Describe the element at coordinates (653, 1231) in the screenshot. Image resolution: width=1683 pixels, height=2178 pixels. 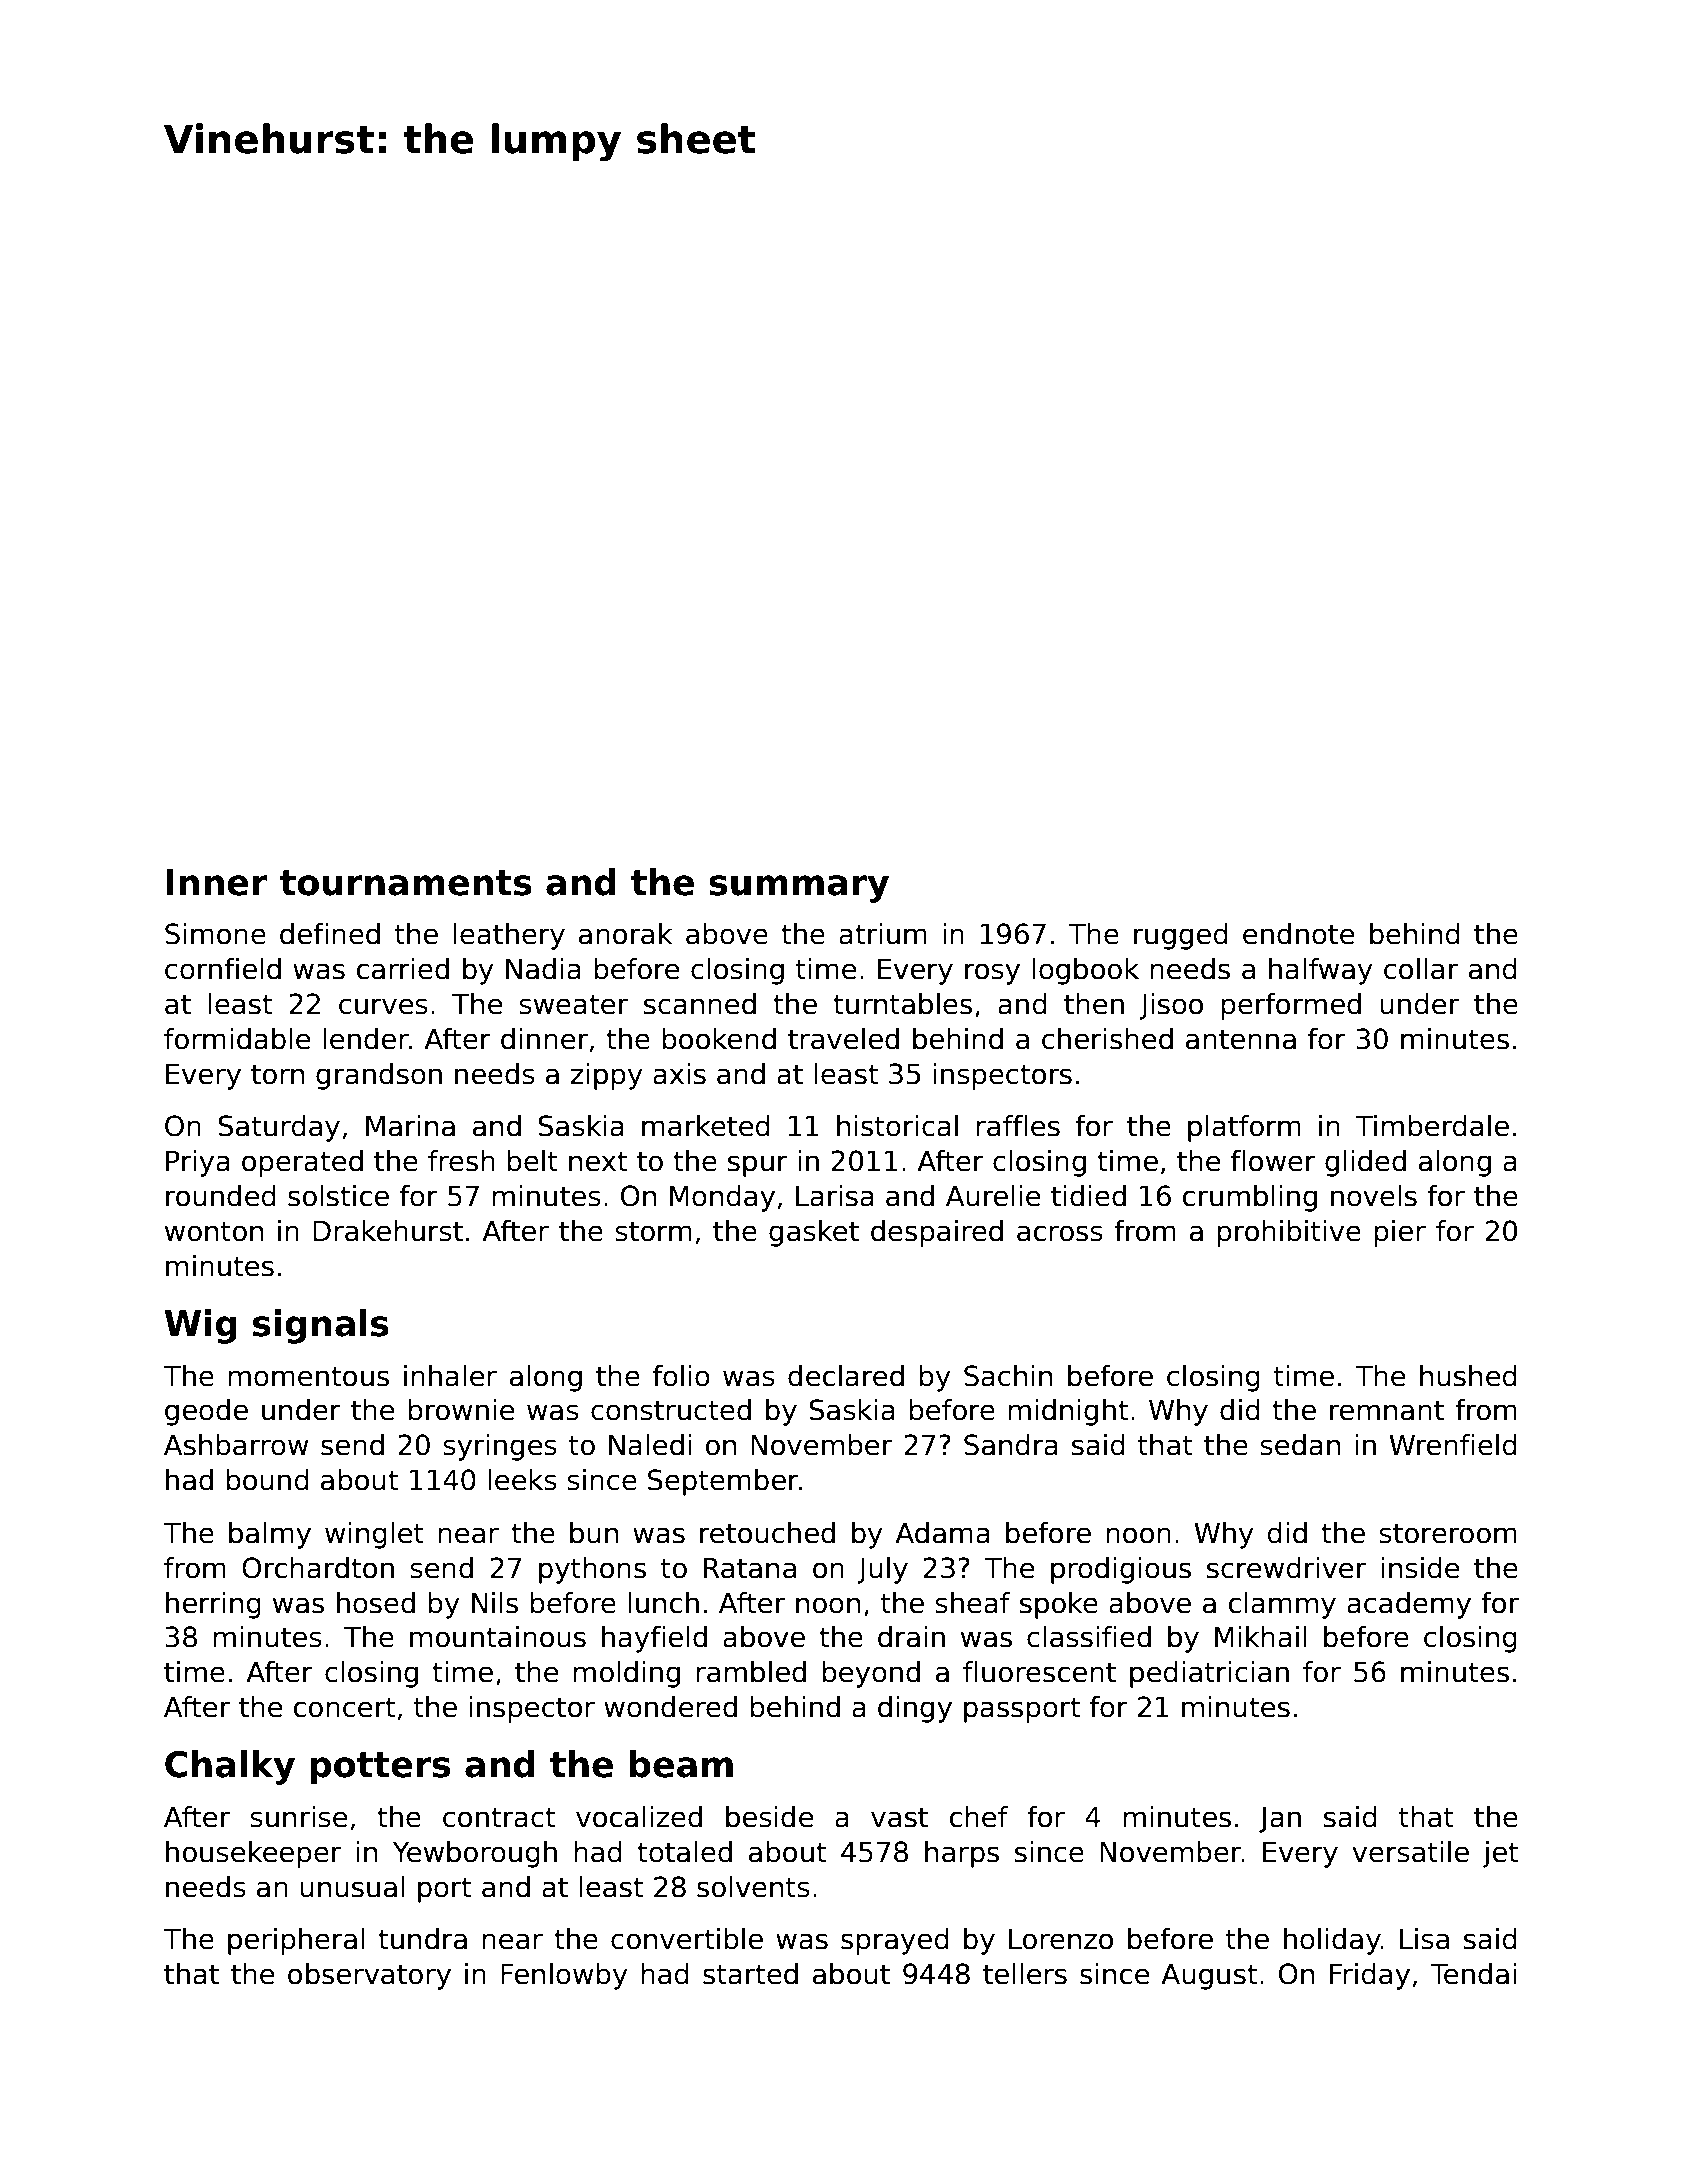
I see `storm` at that location.
